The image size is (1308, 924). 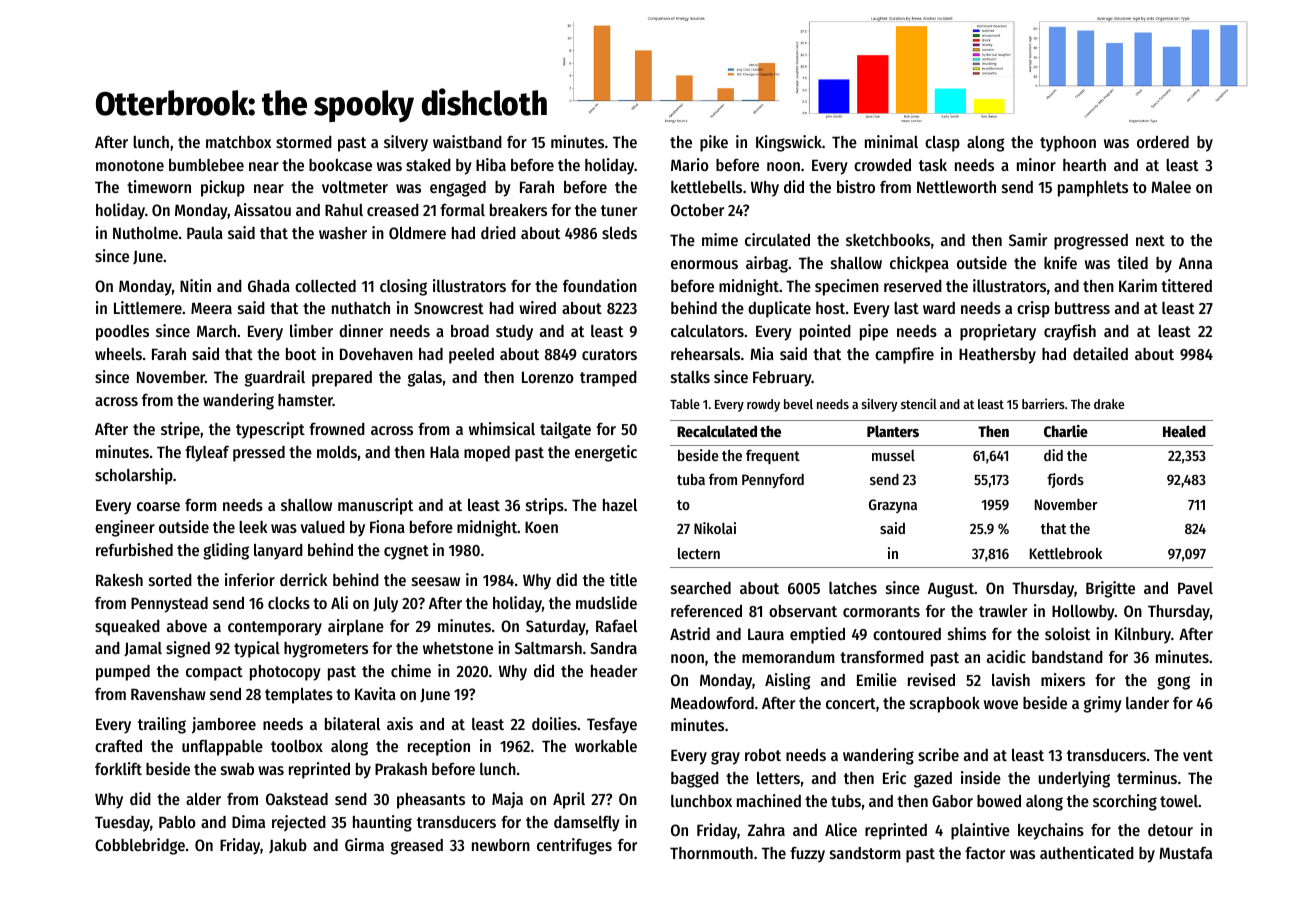 I want to click on soloist, so click(x=1067, y=633).
